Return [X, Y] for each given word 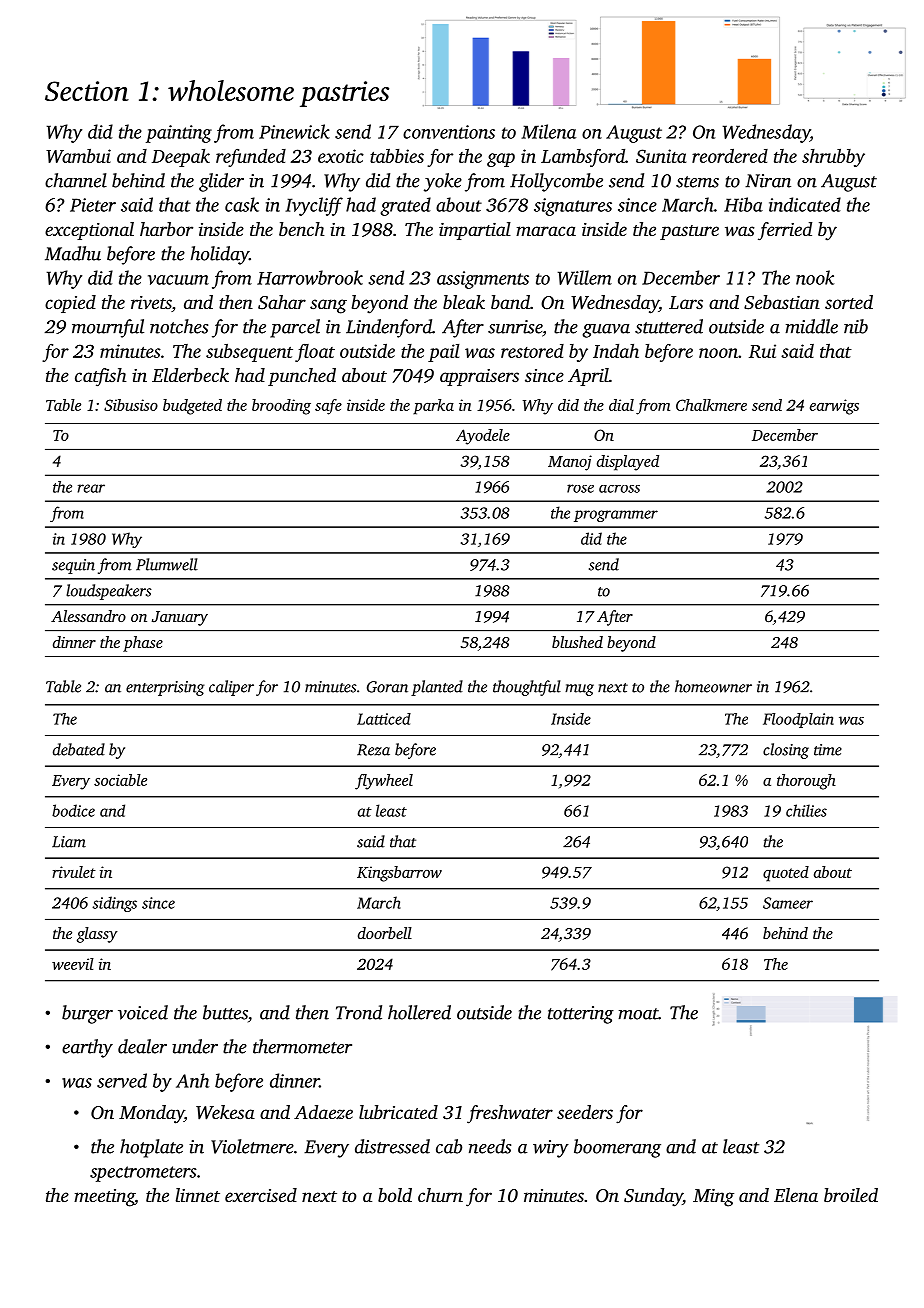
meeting [104, 1198]
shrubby [833, 157]
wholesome [231, 90]
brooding [281, 407]
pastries [344, 94]
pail [444, 353]
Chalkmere [711, 405]
